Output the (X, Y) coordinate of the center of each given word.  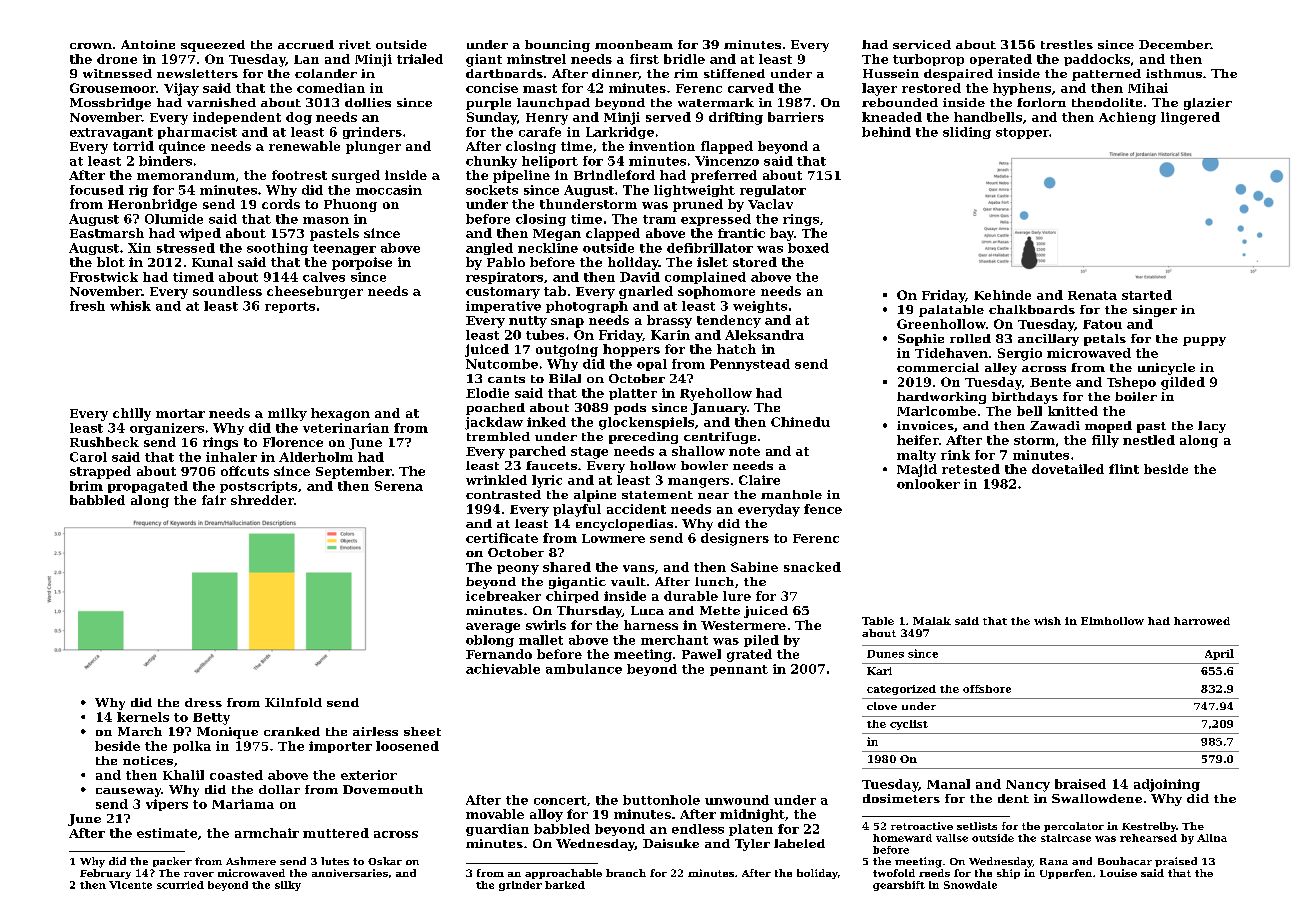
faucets (551, 465)
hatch (736, 349)
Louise (1118, 873)
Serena (399, 486)
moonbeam (634, 44)
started (1147, 295)
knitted (1073, 411)
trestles (1067, 44)
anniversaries (350, 873)
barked (565, 885)
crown (91, 46)
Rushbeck (104, 442)
